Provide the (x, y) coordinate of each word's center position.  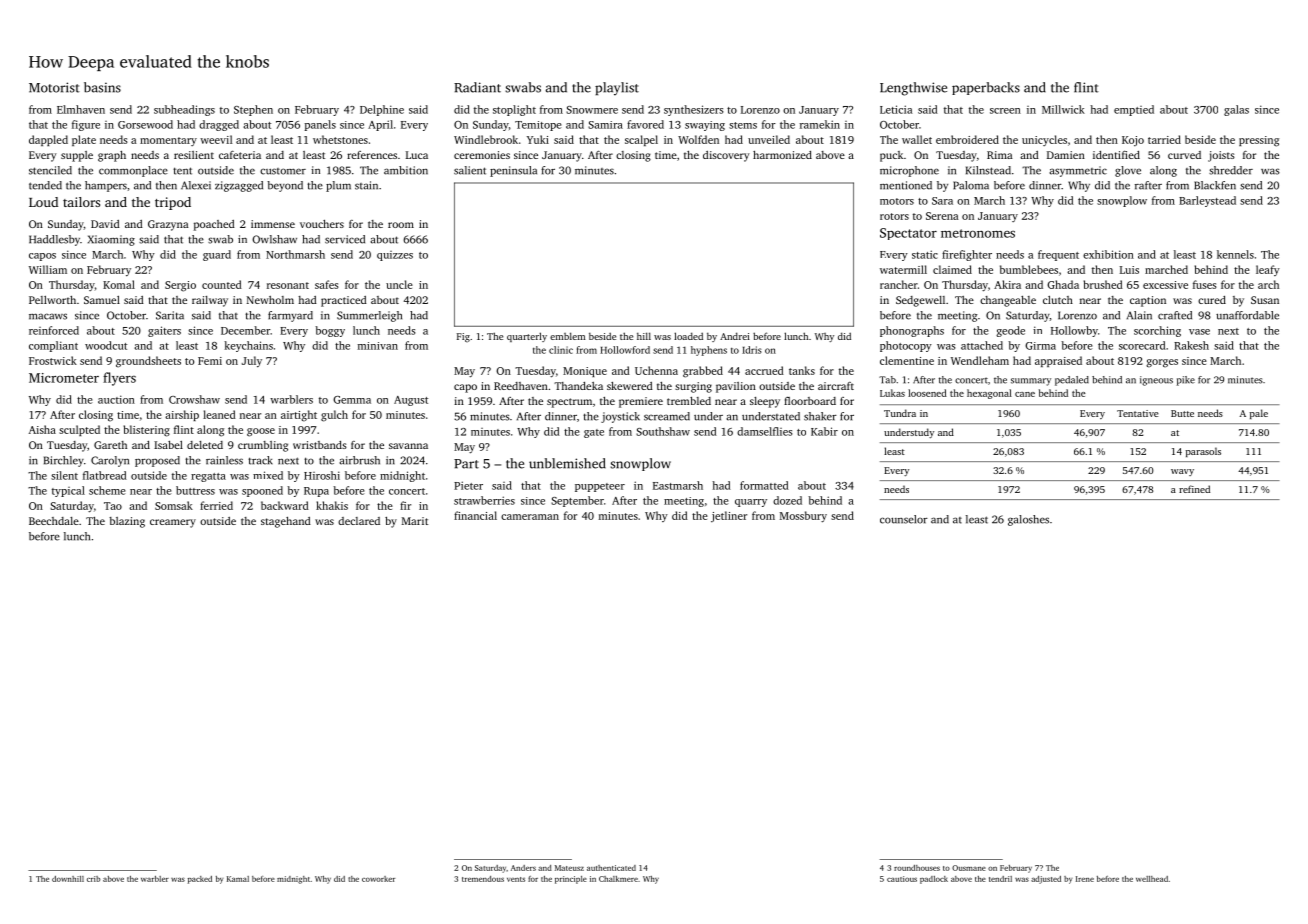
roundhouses (917, 868)
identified (1116, 155)
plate (84, 140)
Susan (1265, 300)
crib (93, 879)
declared (359, 521)
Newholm (270, 300)
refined (1194, 489)
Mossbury (803, 517)
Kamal (238, 879)
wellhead (1152, 879)
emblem (567, 336)
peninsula (513, 171)
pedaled (1072, 381)
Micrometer (64, 378)
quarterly (527, 337)
